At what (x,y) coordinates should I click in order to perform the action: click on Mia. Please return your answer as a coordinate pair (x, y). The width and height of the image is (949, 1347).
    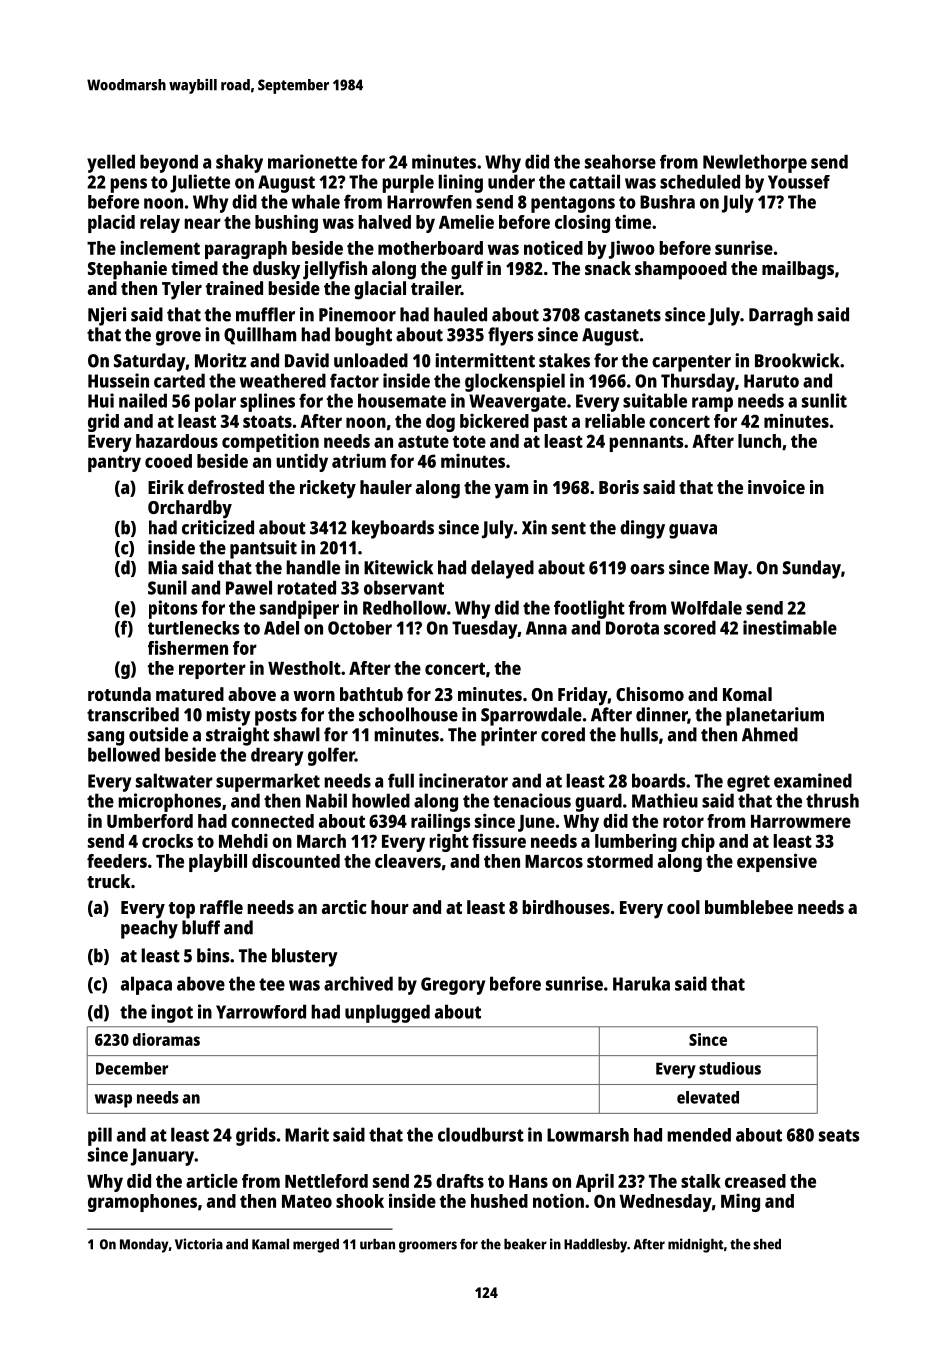
    Looking at the image, I should click on (162, 567).
